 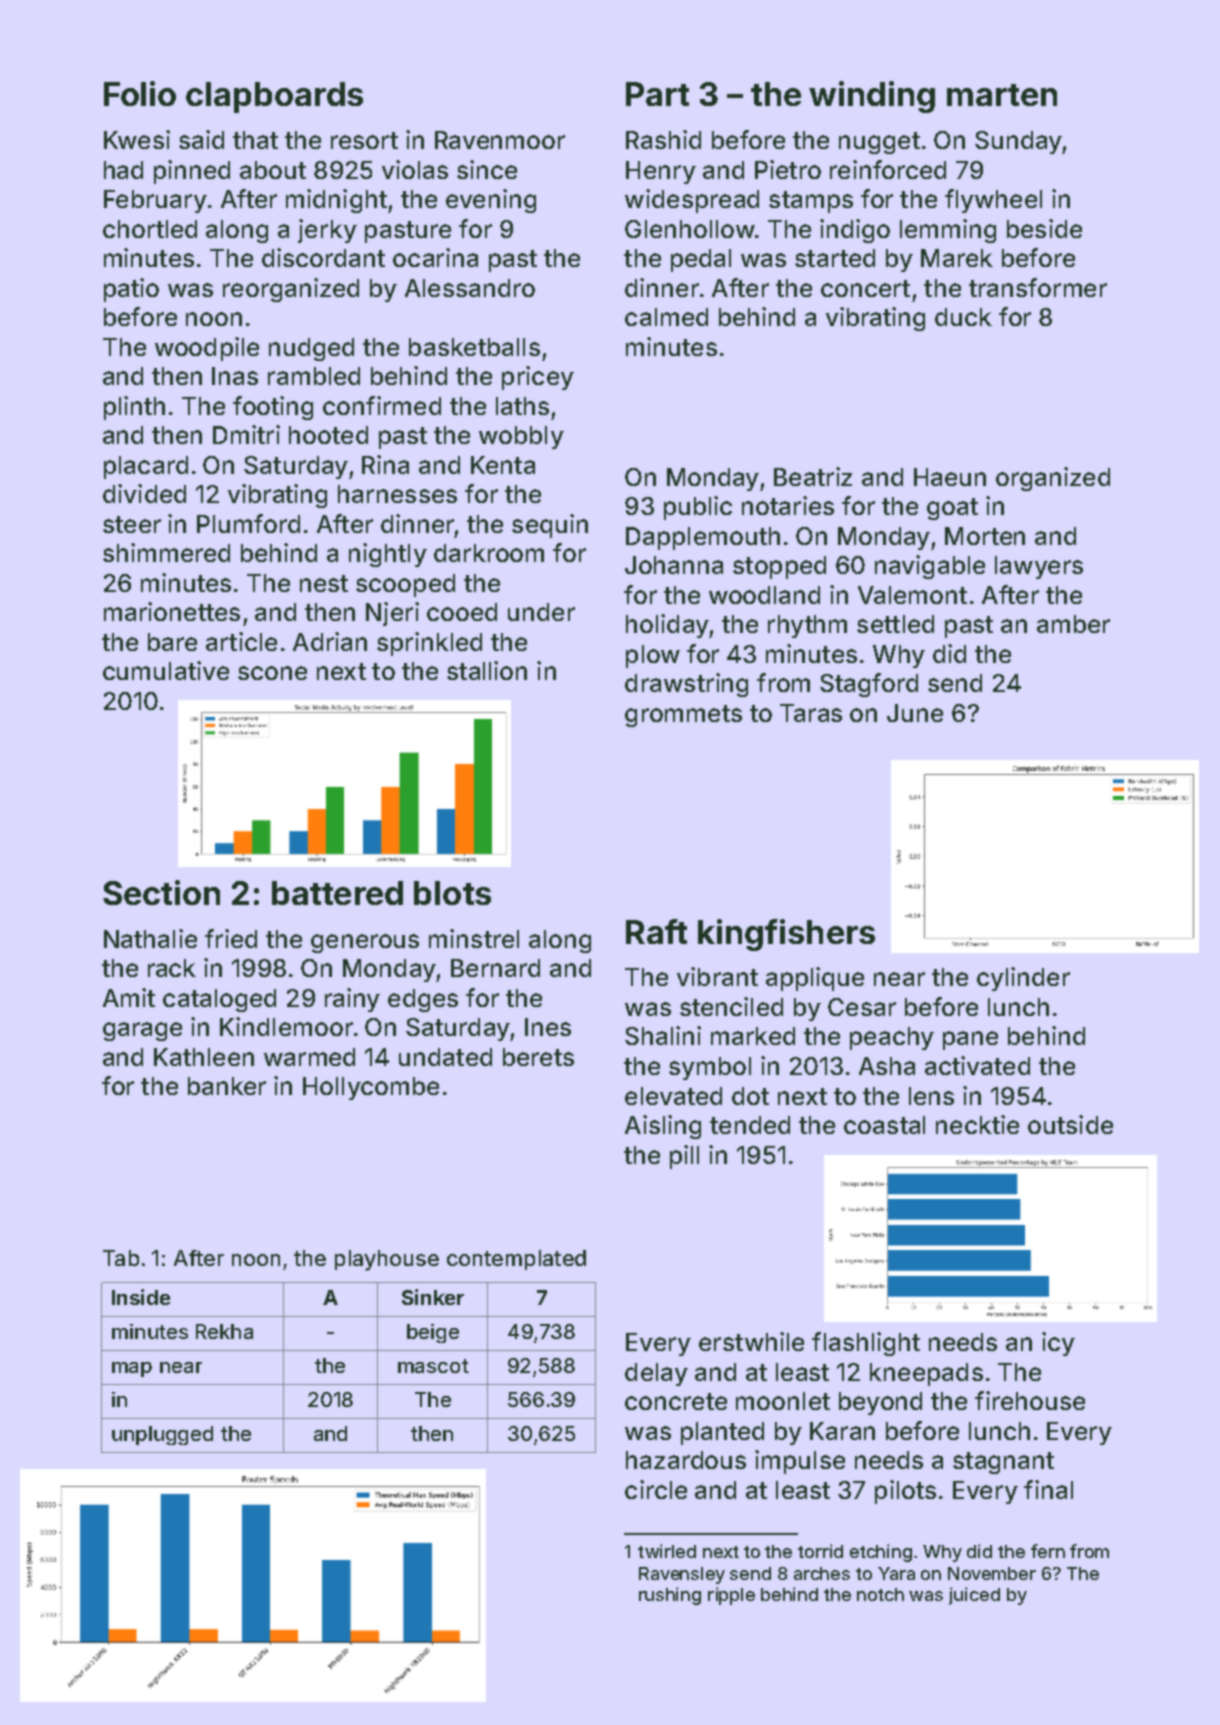 What do you see at coordinates (656, 931) in the image?
I see `Raft` at bounding box center [656, 931].
